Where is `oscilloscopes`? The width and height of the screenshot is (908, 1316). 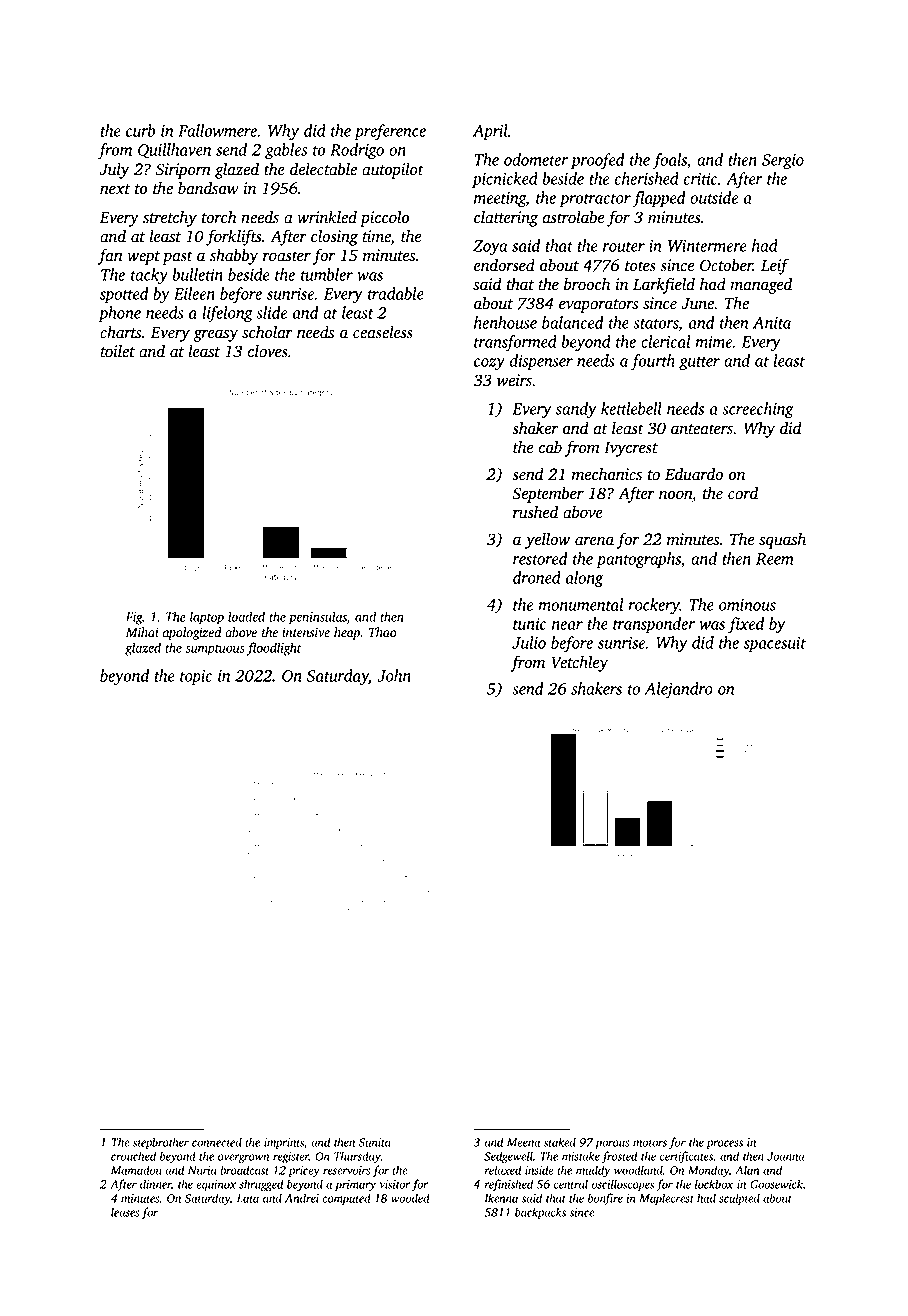
oscilloscopes is located at coordinates (623, 1185).
